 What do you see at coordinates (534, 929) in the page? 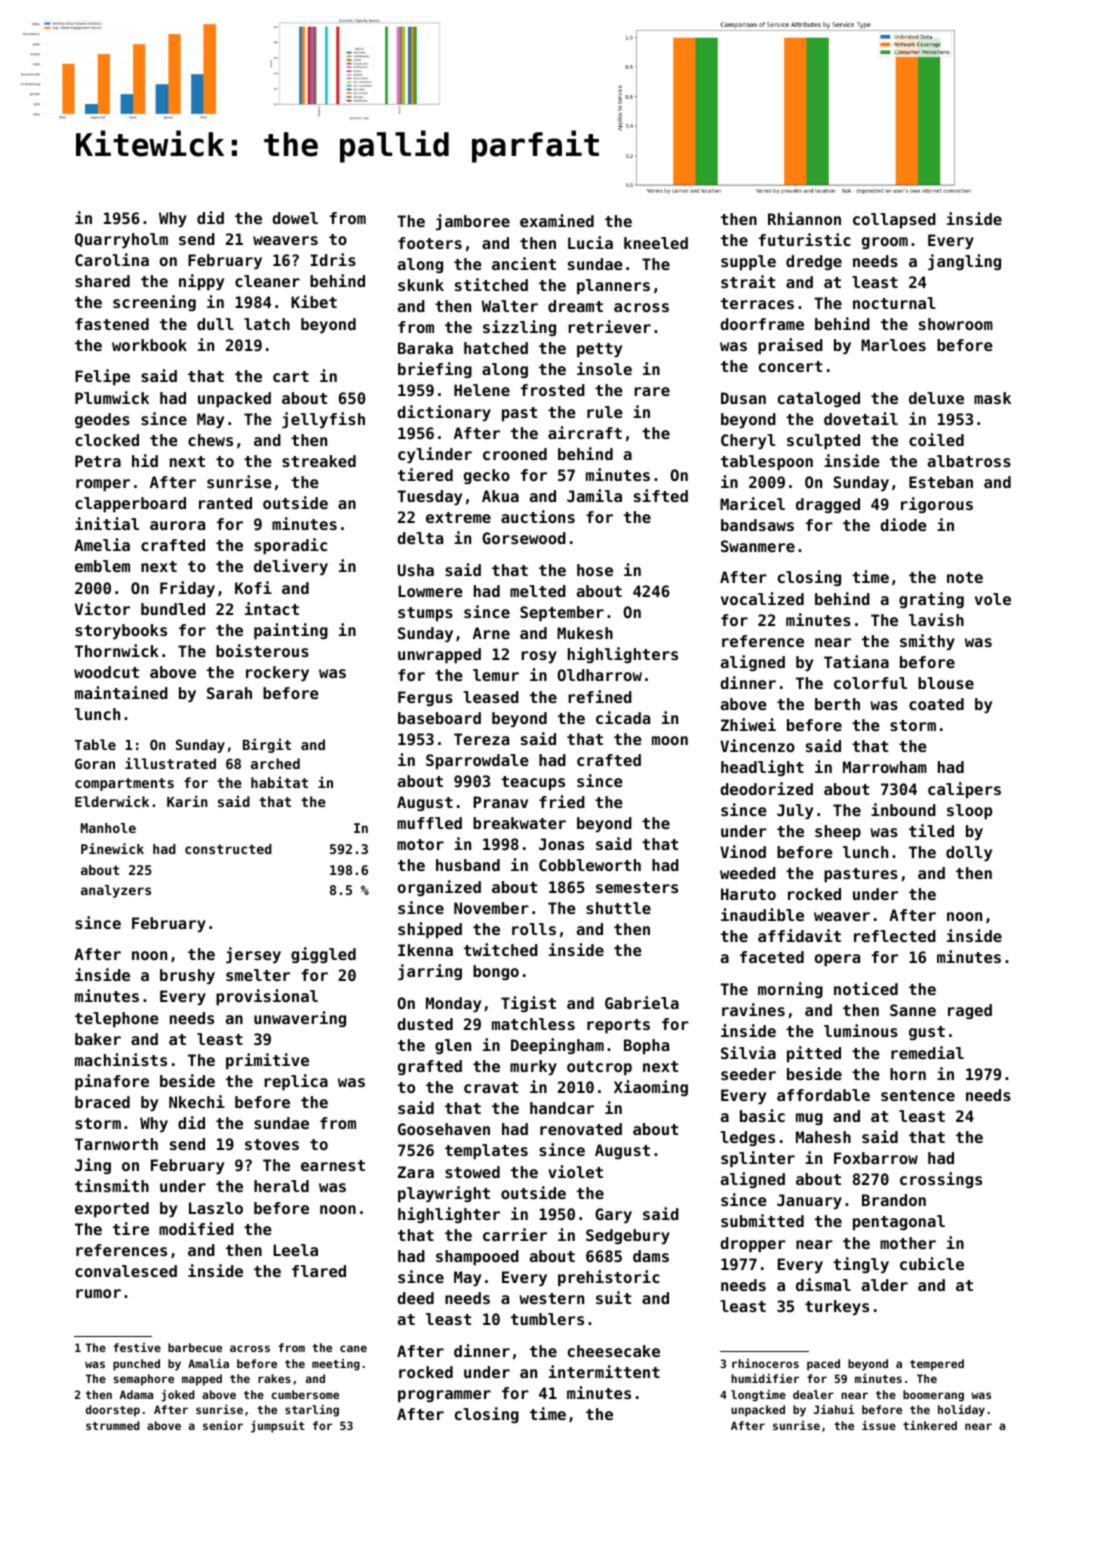
I see `rolls` at bounding box center [534, 929].
